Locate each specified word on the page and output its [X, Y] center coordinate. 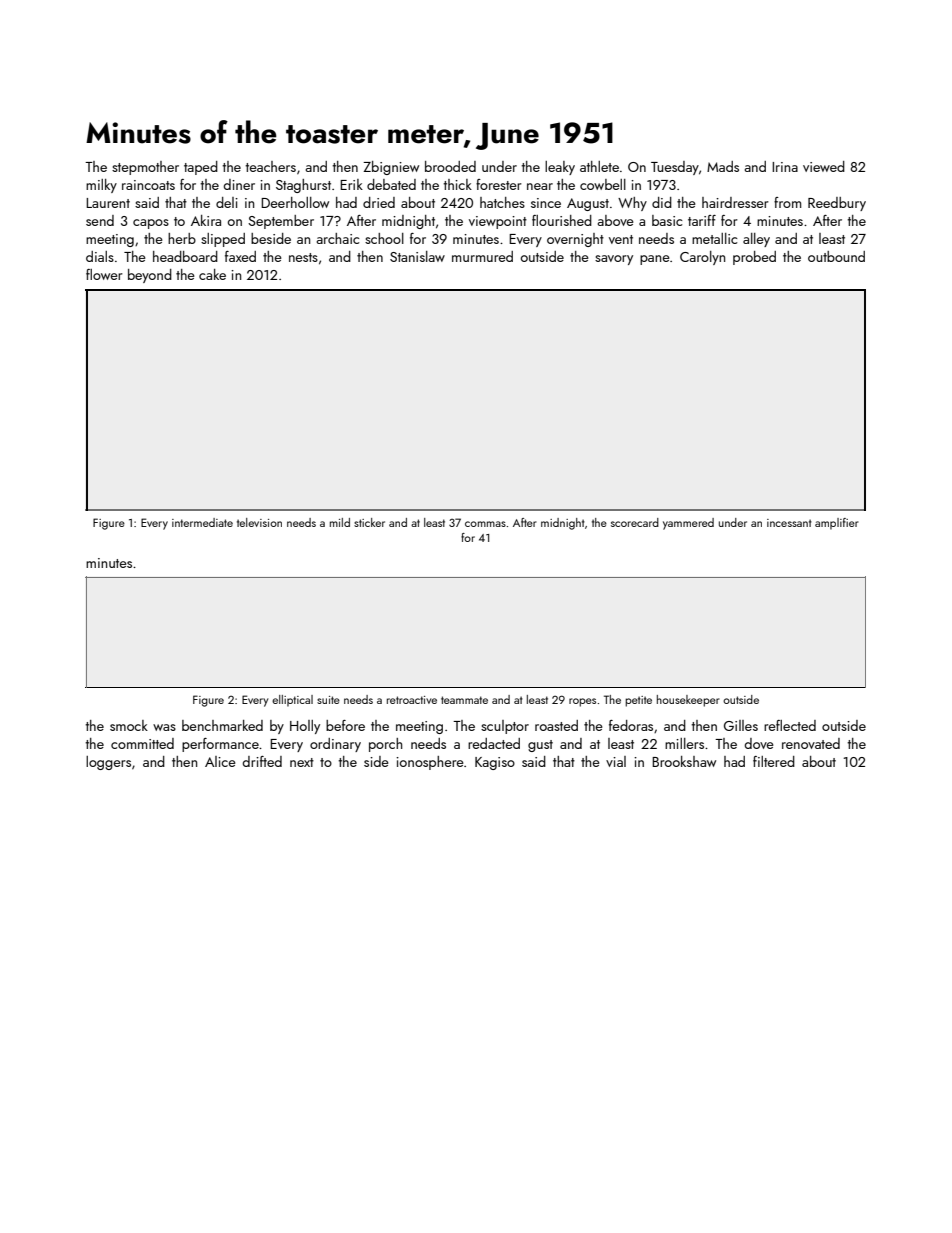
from [787, 202]
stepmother [145, 168]
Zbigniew [391, 168]
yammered [688, 524]
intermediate [202, 522]
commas [485, 524]
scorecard [635, 522]
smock [129, 725]
